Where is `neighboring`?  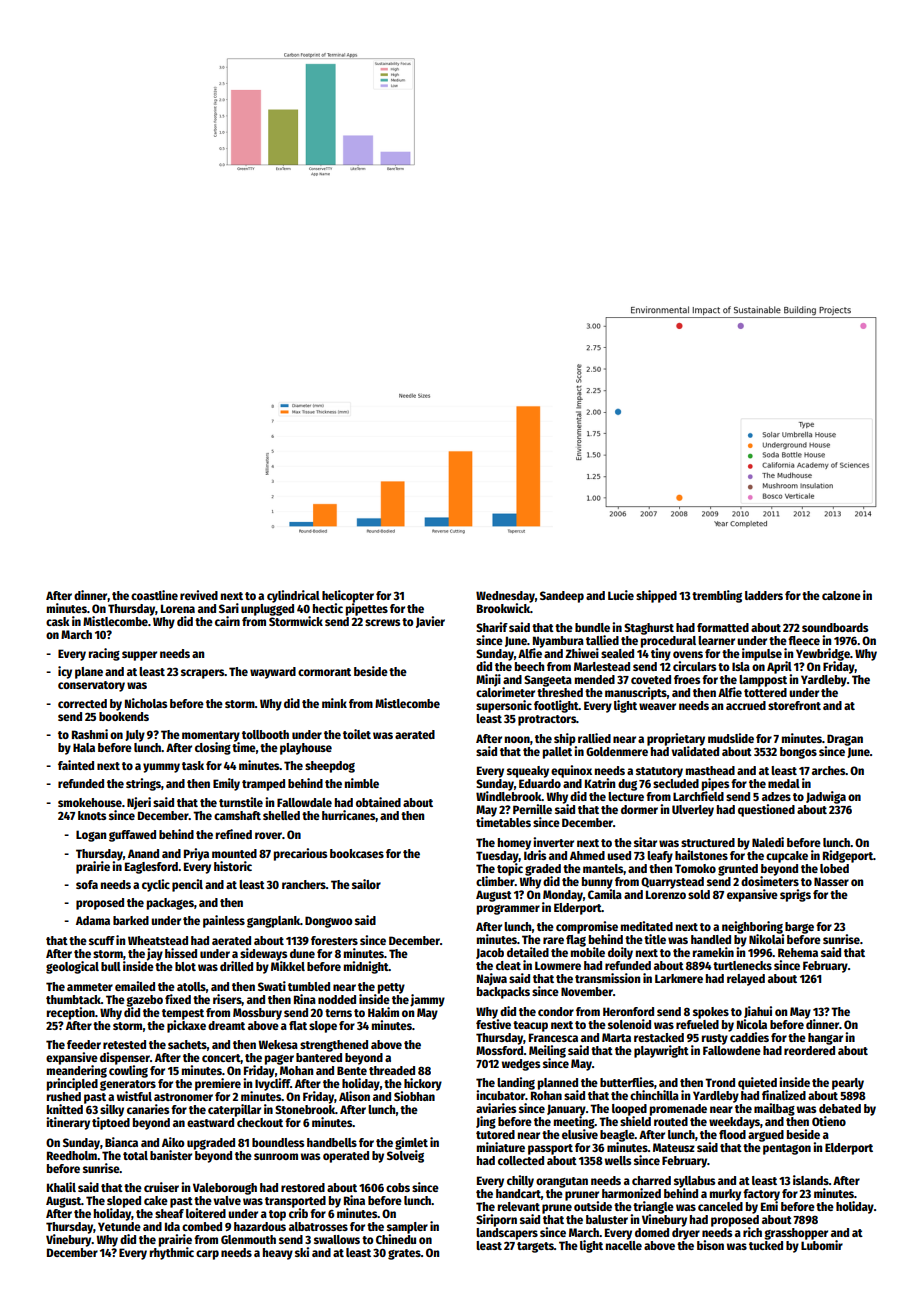
neighboring is located at coordinates (752, 927).
